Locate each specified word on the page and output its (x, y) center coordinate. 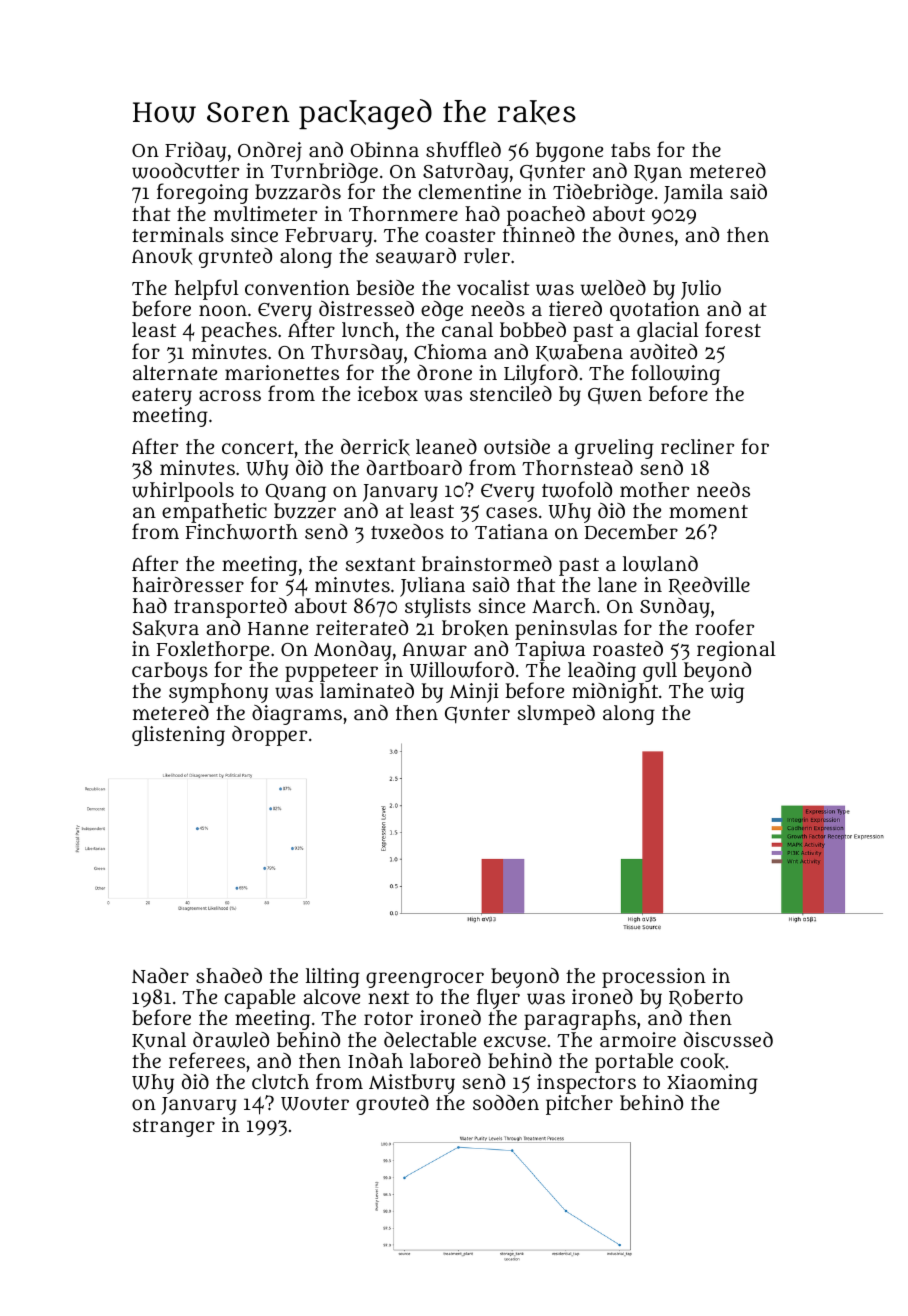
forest (733, 329)
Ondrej (270, 152)
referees (207, 1060)
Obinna (385, 149)
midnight (615, 693)
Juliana (432, 587)
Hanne (278, 628)
